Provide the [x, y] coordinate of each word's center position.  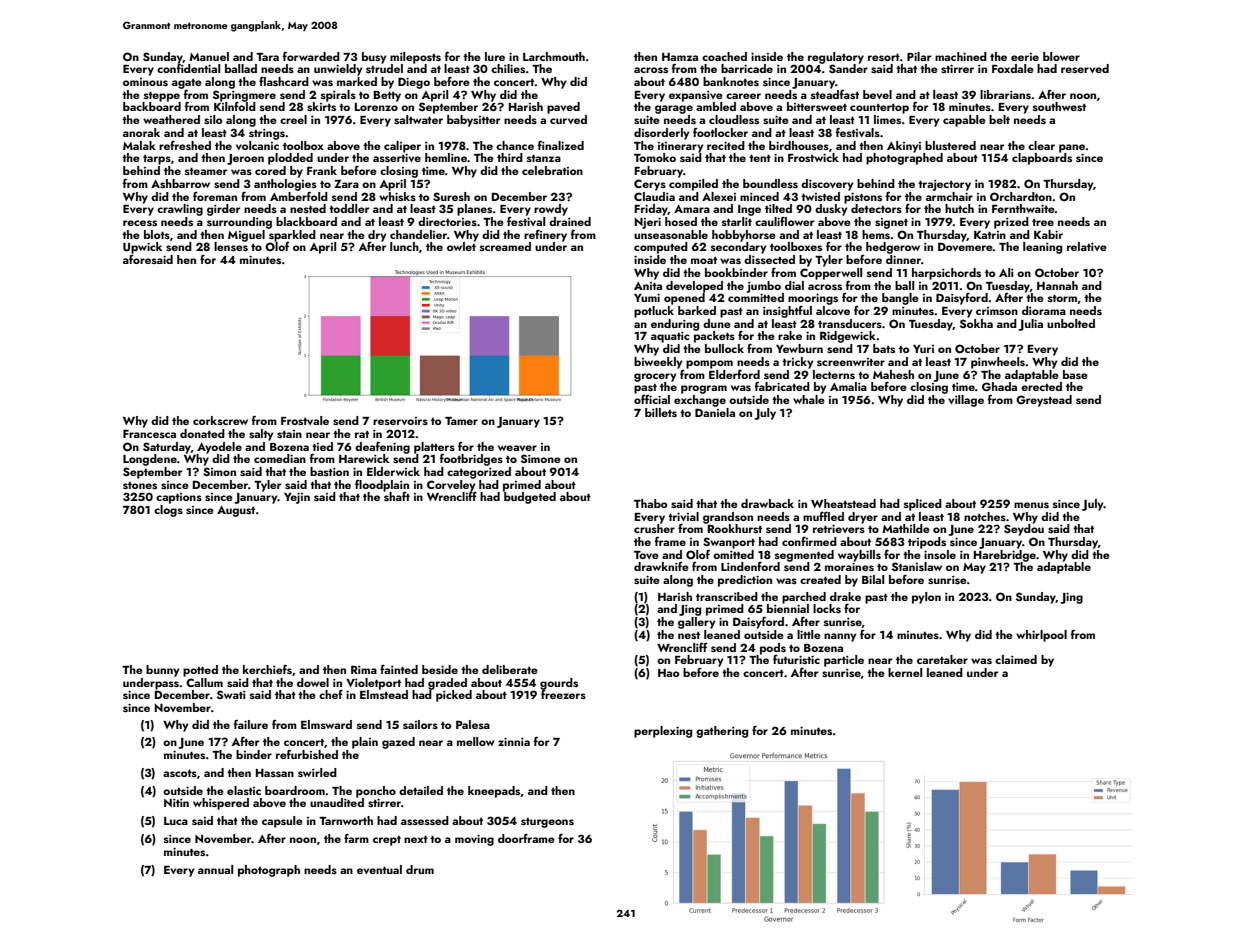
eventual [379, 869]
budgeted [530, 498]
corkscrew [220, 420]
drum [420, 869]
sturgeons [547, 823]
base [1075, 374]
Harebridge [1005, 556]
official [652, 399]
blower [1061, 56]
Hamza [680, 57]
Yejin [297, 498]
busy [374, 58]
